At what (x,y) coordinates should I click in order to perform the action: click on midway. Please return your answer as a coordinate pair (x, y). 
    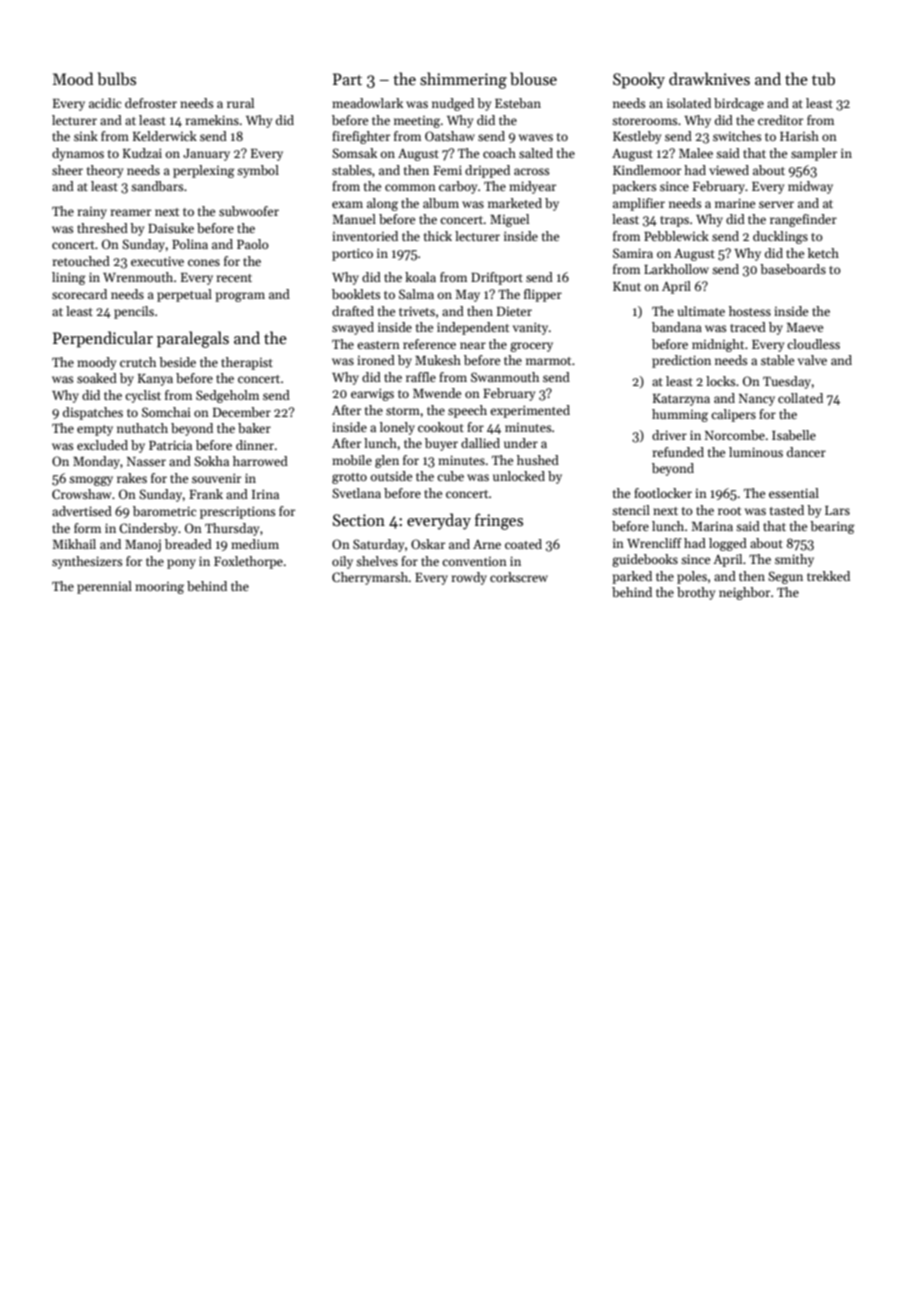
    Looking at the image, I should click on (810, 187).
